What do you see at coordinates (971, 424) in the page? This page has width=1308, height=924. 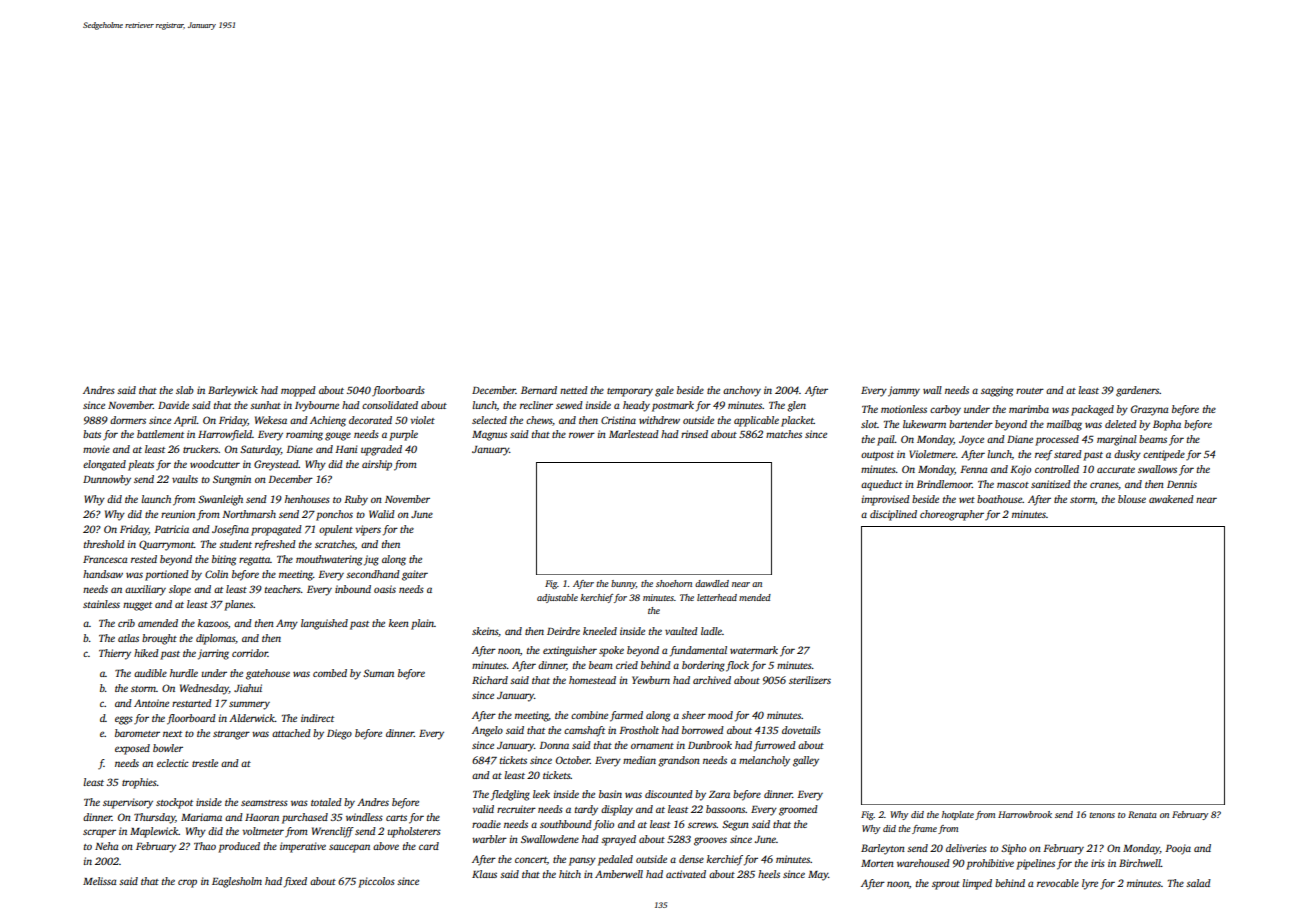 I see `bartender` at bounding box center [971, 424].
